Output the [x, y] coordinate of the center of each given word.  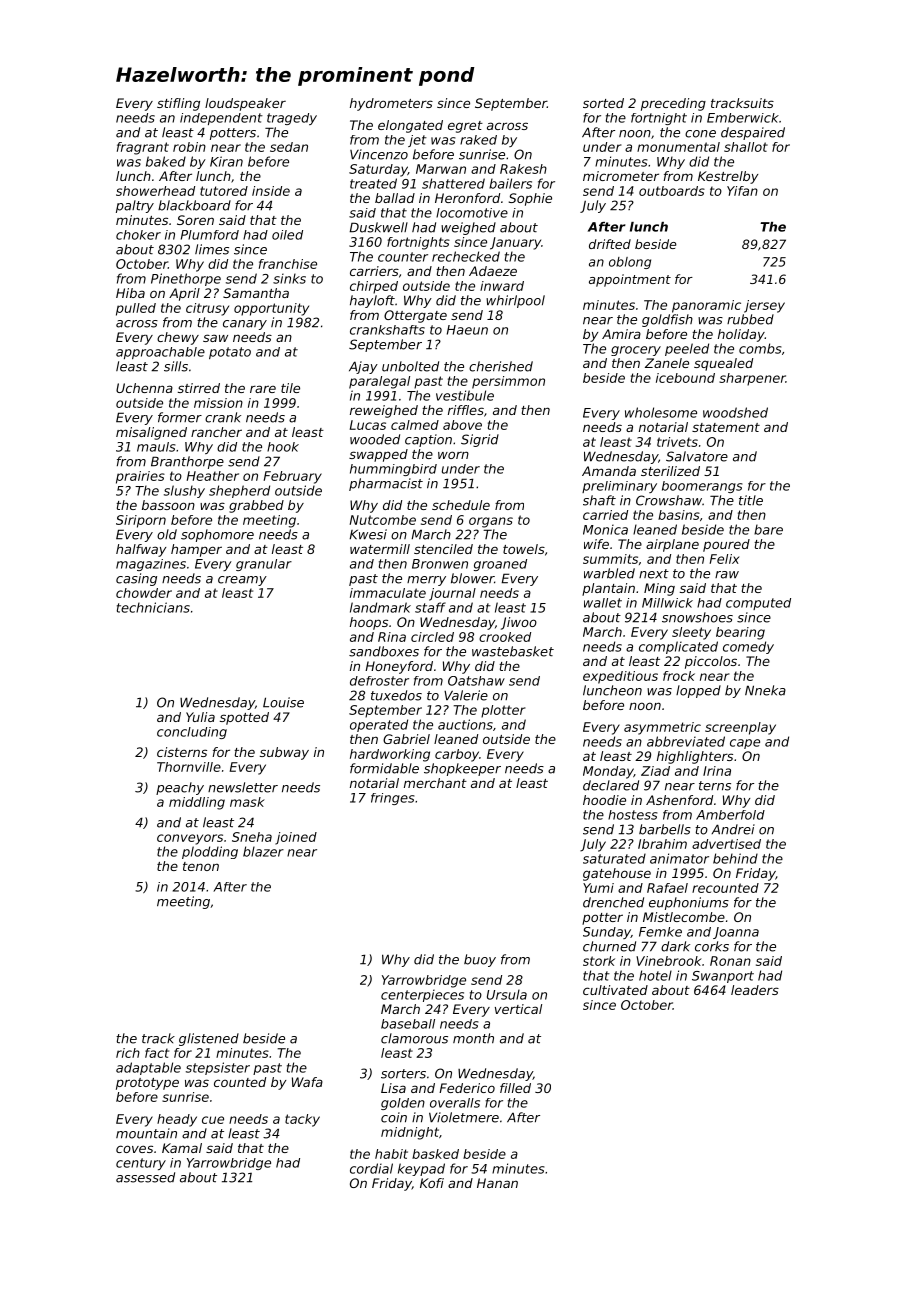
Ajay [363, 367]
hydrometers [391, 104]
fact [157, 1053]
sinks [289, 278]
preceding [673, 104]
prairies [140, 477]
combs [760, 348]
